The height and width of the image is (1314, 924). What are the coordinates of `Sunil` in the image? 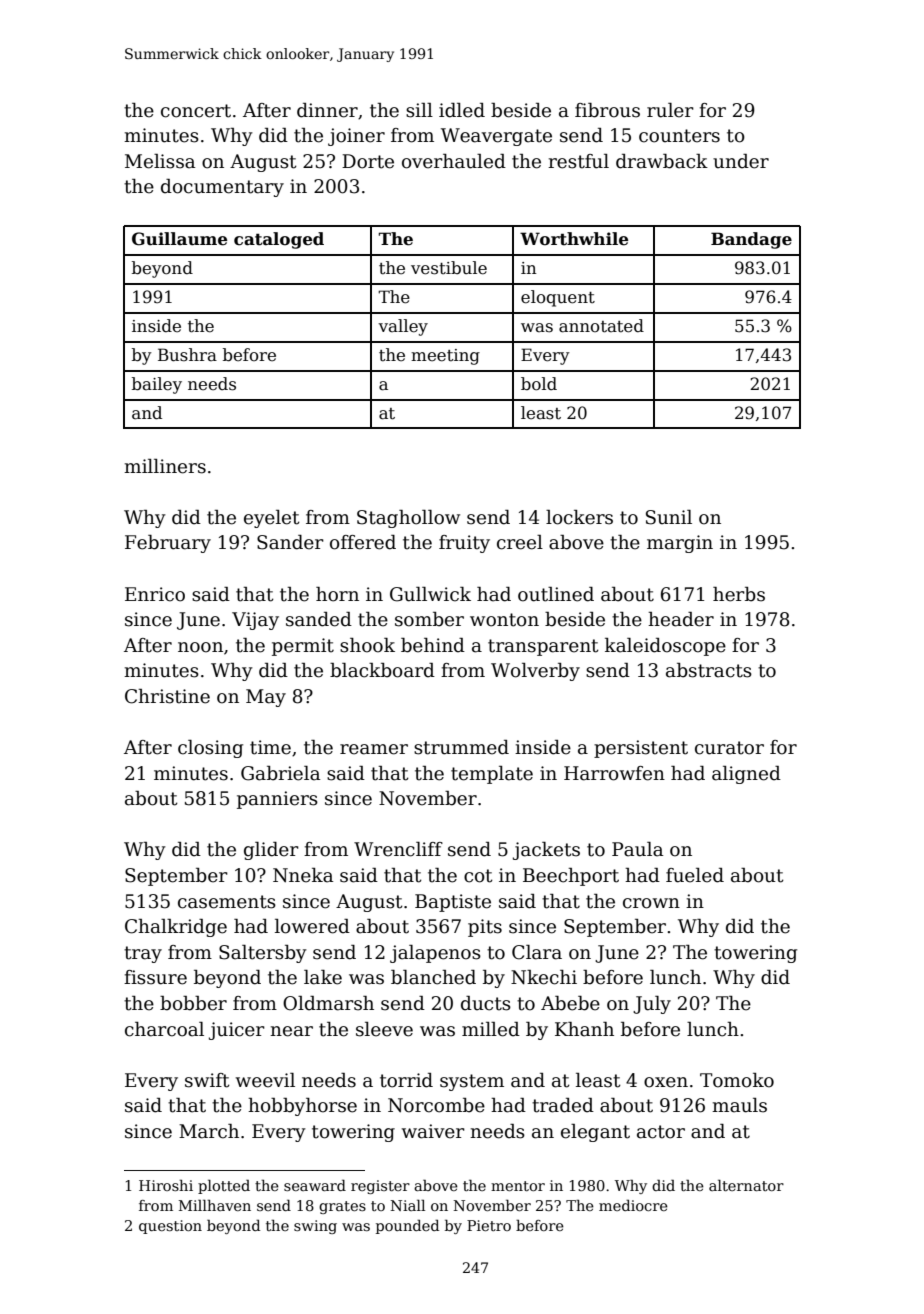 It's located at (669, 517).
